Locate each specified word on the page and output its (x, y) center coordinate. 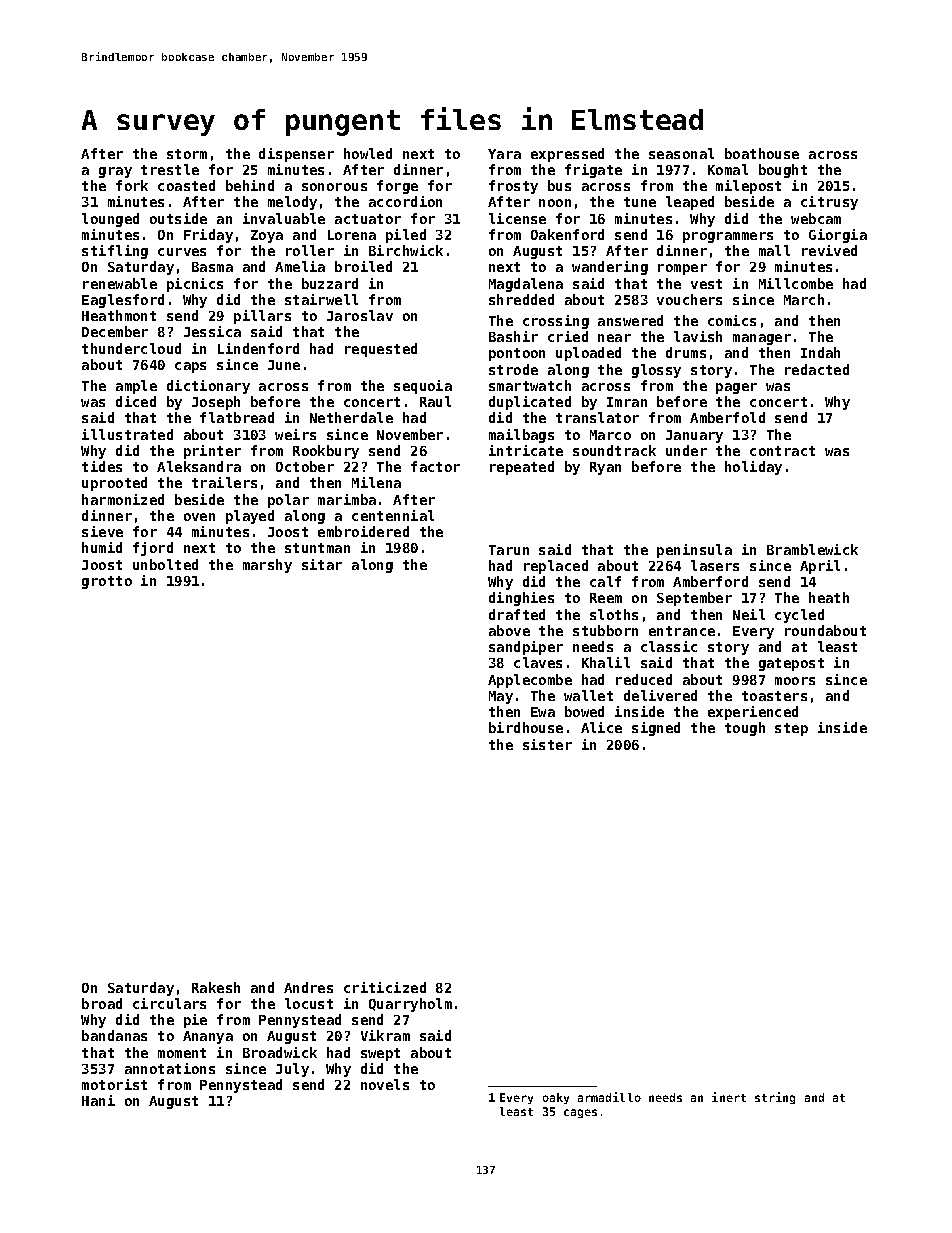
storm (187, 154)
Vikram (385, 1035)
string (775, 1098)
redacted (817, 369)
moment (182, 1053)
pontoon (517, 354)
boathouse (762, 153)
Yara (504, 154)
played (250, 517)
